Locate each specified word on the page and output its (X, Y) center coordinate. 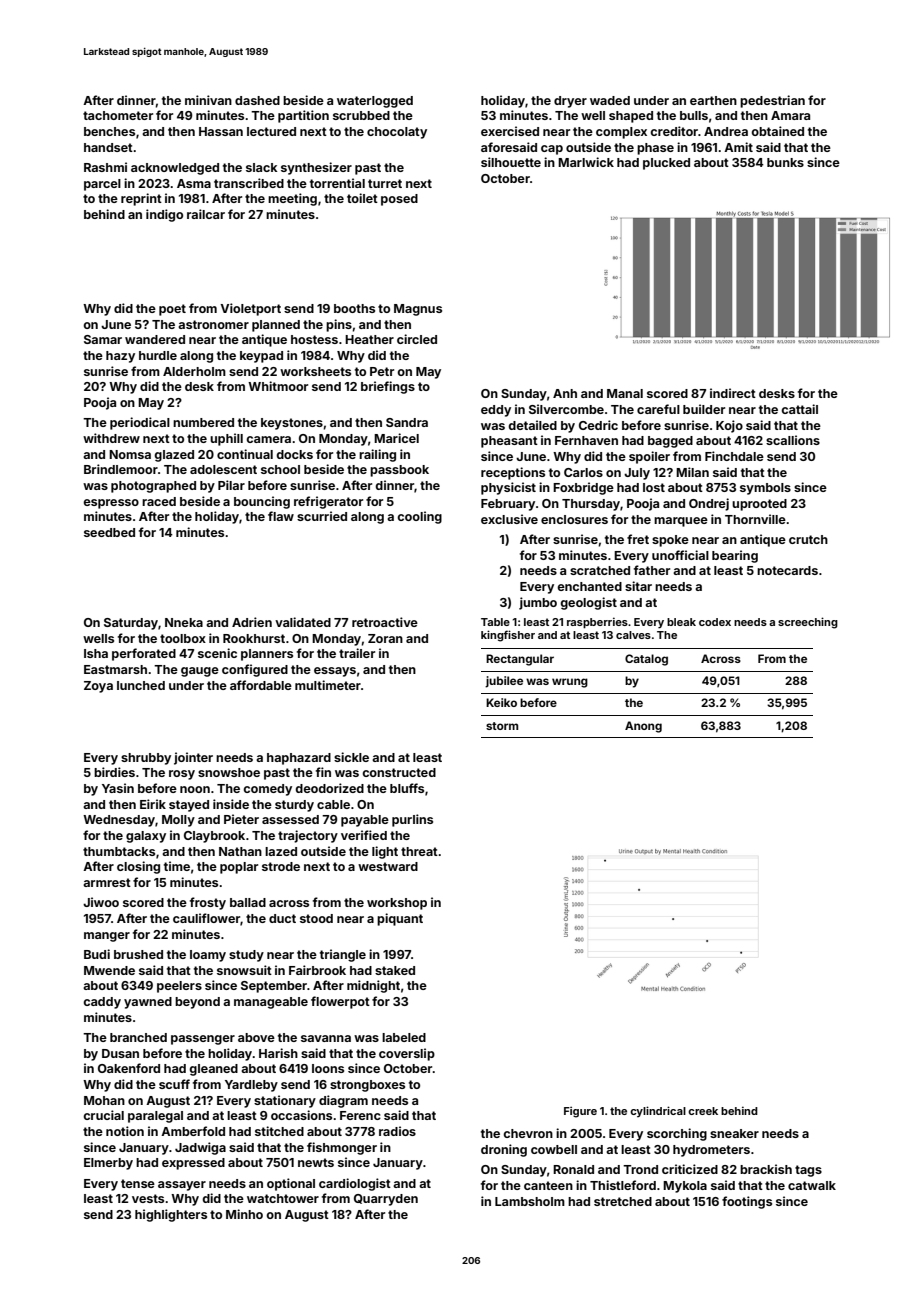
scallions (793, 440)
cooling (419, 517)
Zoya (98, 687)
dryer (570, 102)
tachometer (118, 115)
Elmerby (108, 1164)
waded (610, 100)
